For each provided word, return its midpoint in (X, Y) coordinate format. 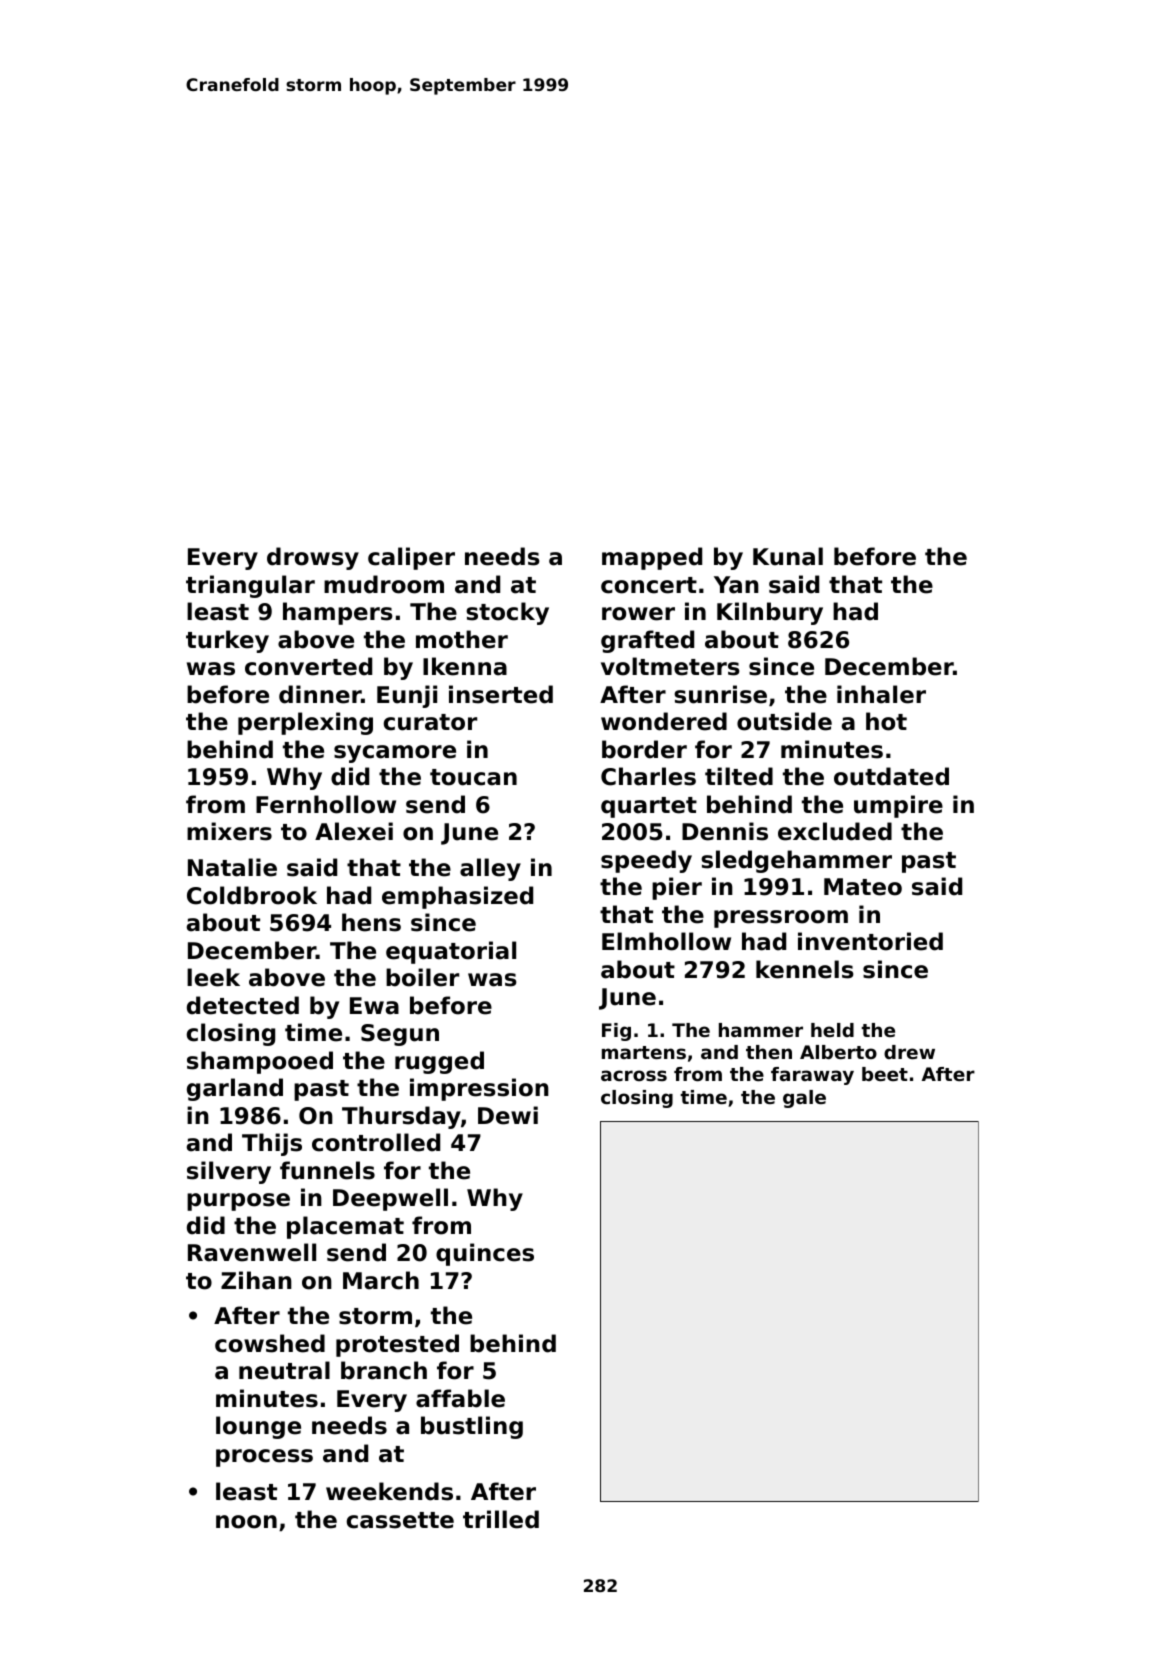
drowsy (313, 558)
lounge (258, 1427)
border (644, 749)
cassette (400, 1520)
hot (886, 721)
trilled (501, 1519)
